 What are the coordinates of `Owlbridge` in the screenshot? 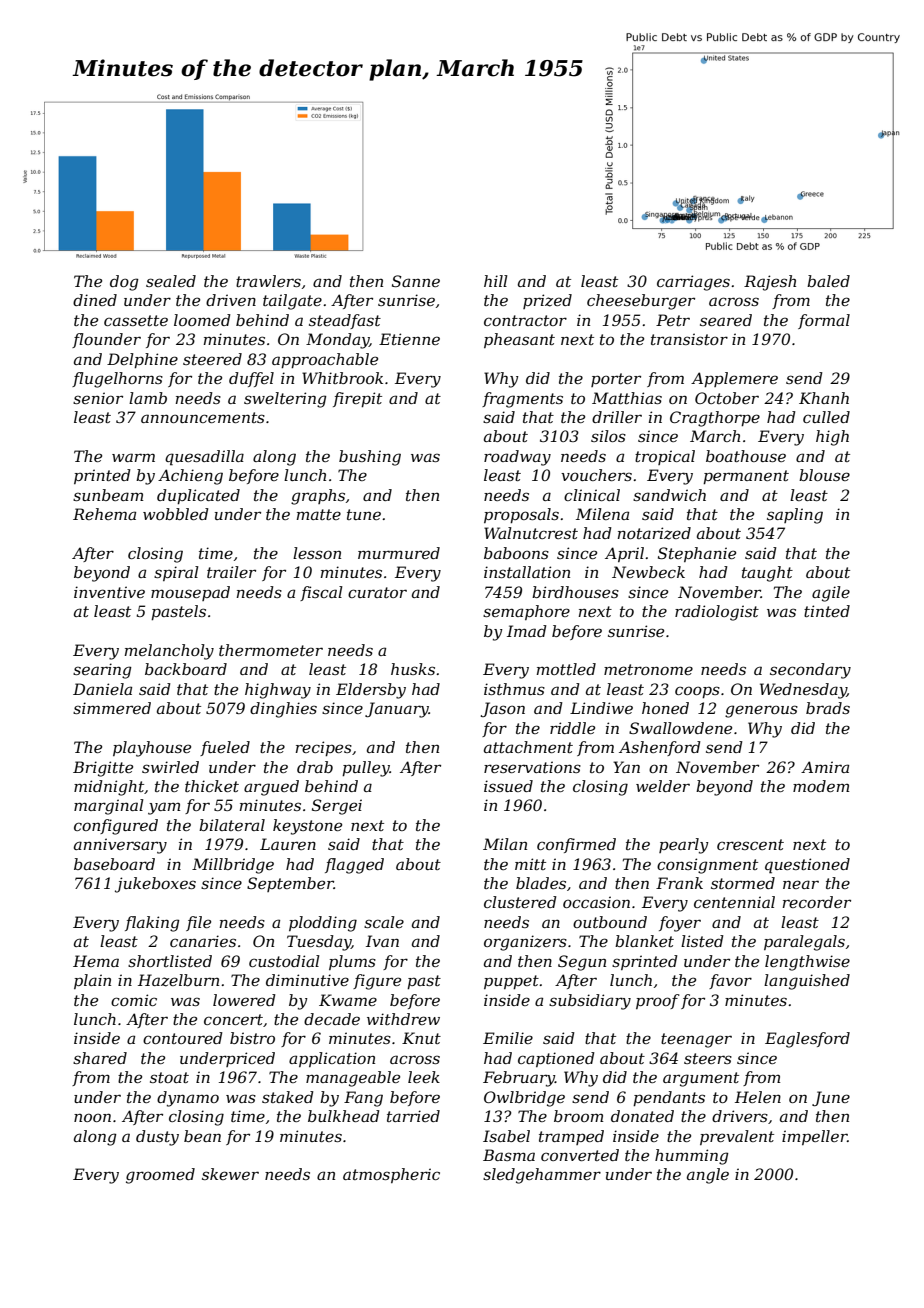 It's located at (524, 1099).
